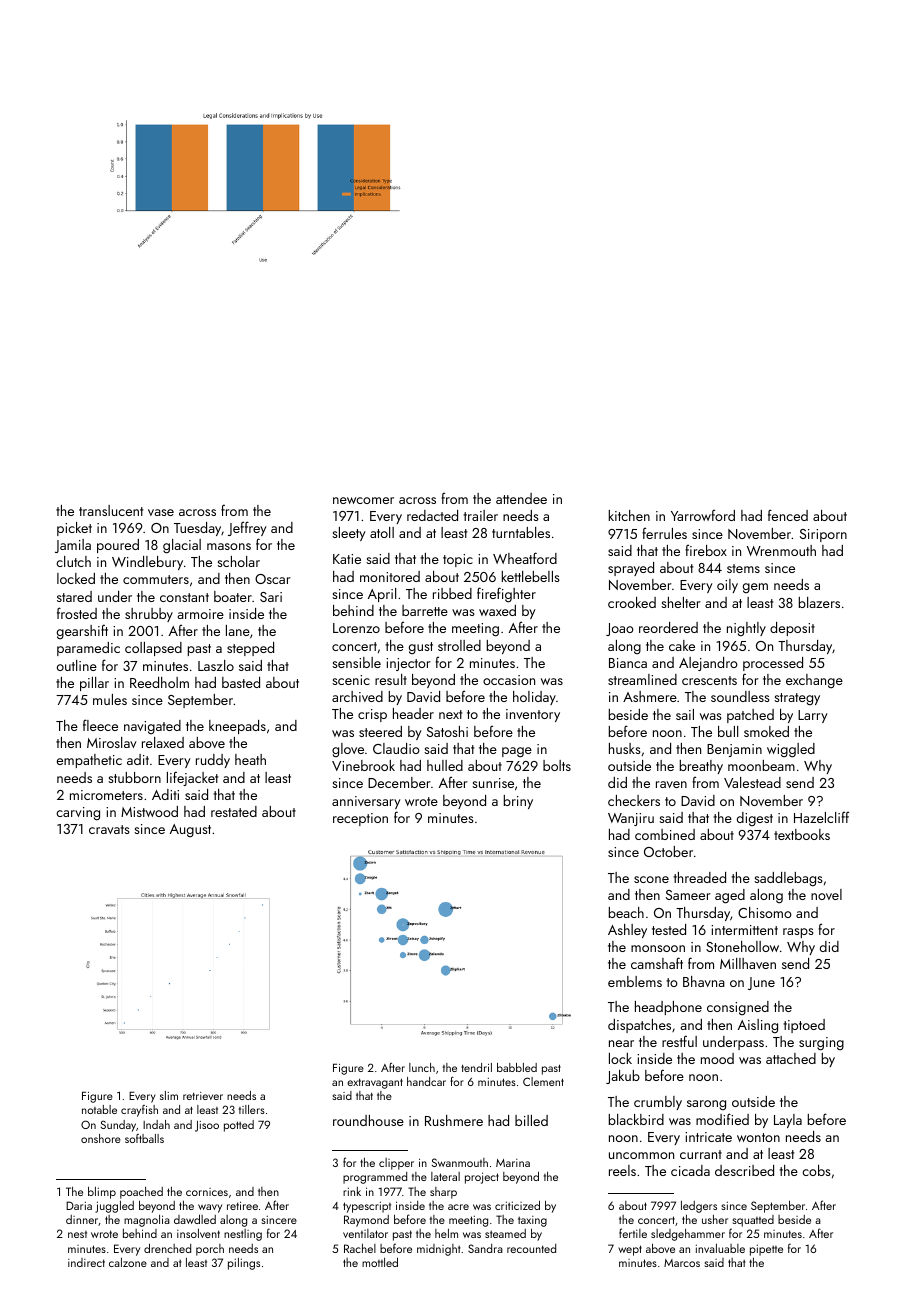  What do you see at coordinates (111, 510) in the screenshot?
I see `translucent` at bounding box center [111, 510].
